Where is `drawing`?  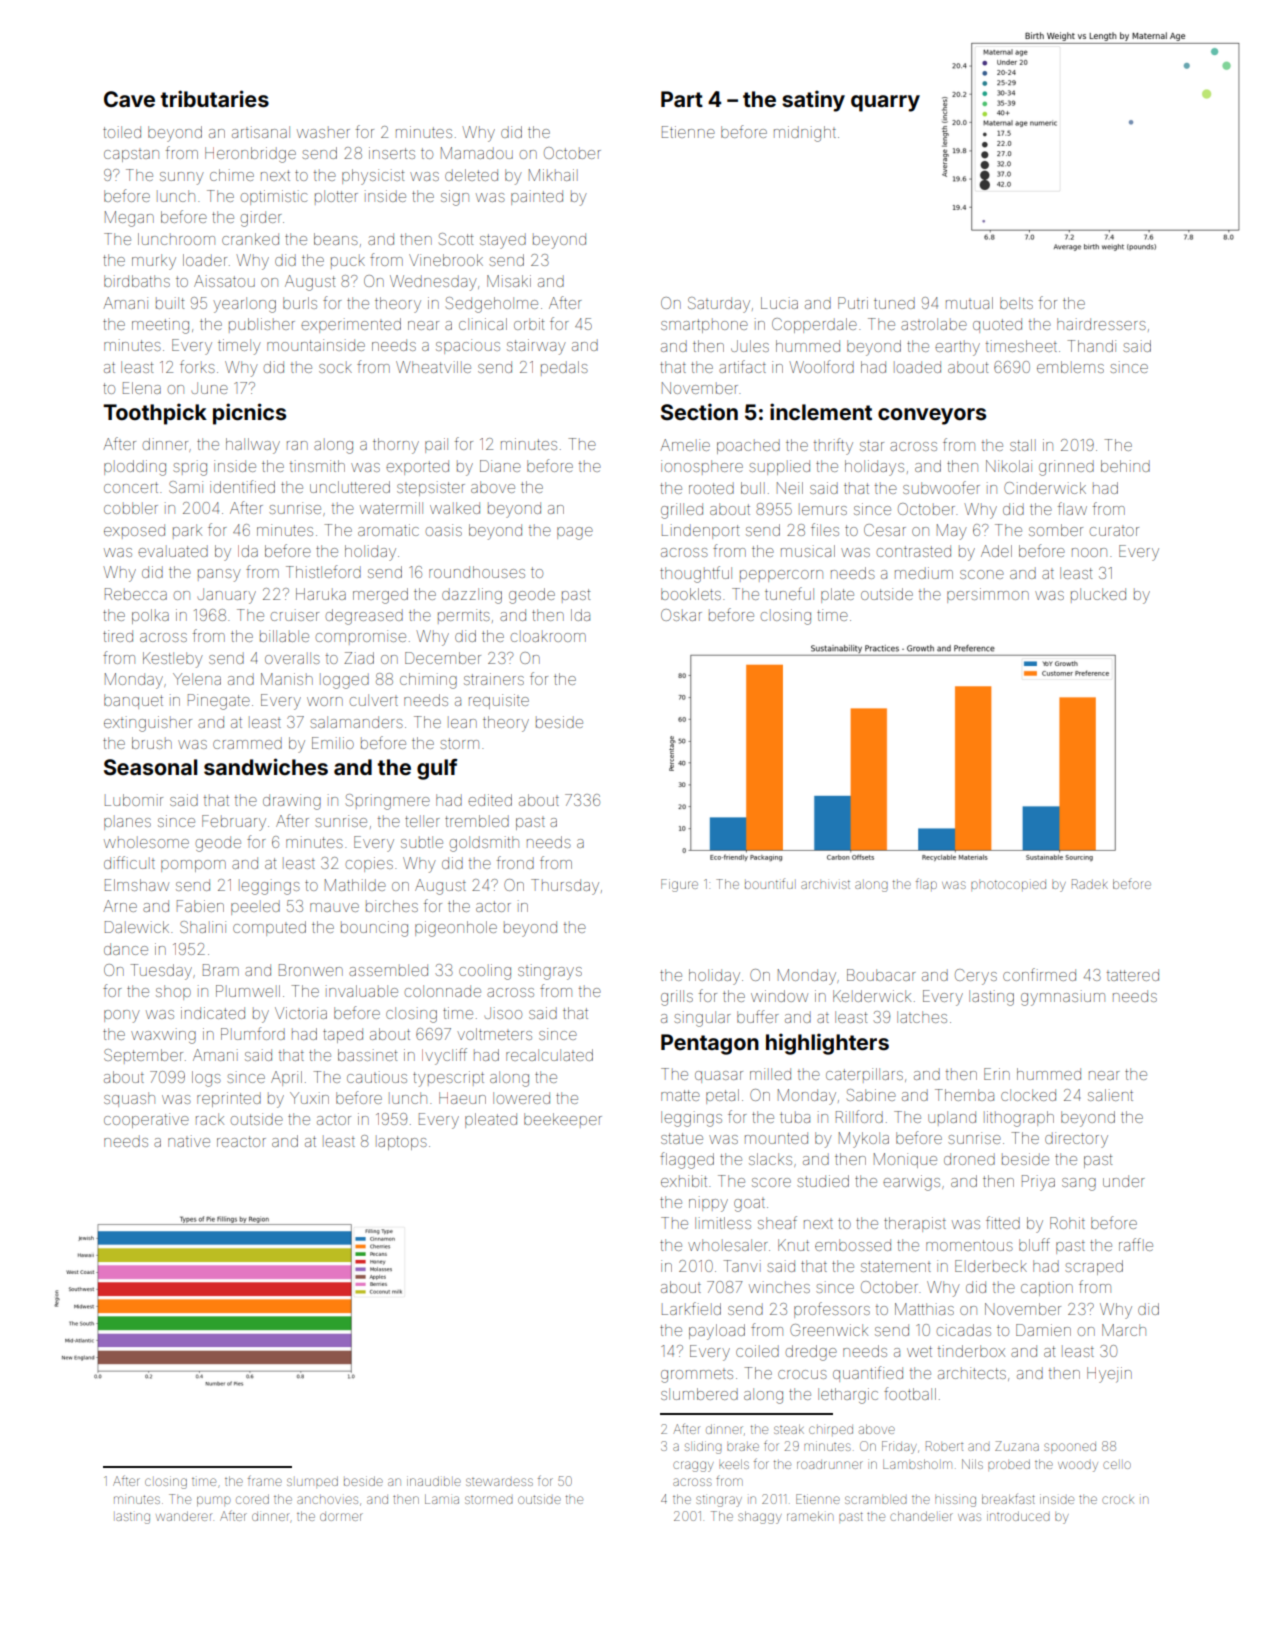
drawing is located at coordinates (292, 802).
